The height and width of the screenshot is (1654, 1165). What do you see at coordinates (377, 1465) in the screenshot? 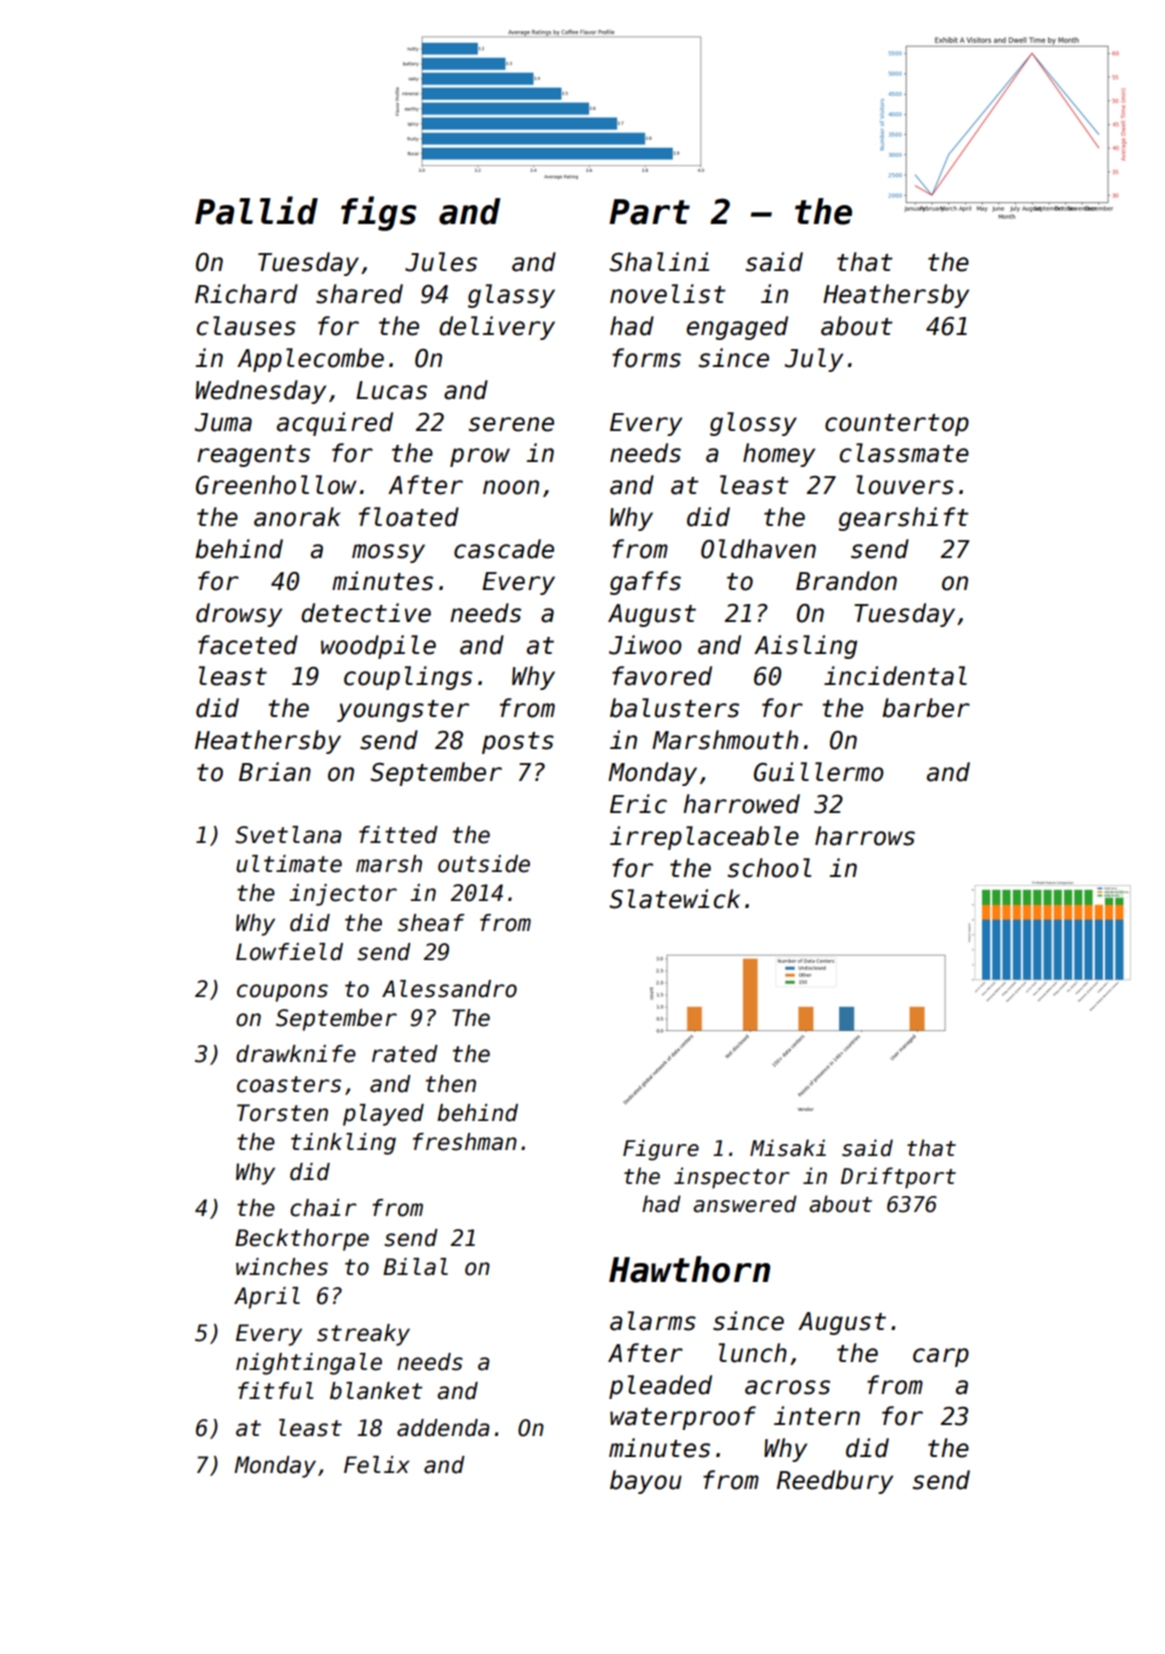
I see `Felix` at bounding box center [377, 1465].
